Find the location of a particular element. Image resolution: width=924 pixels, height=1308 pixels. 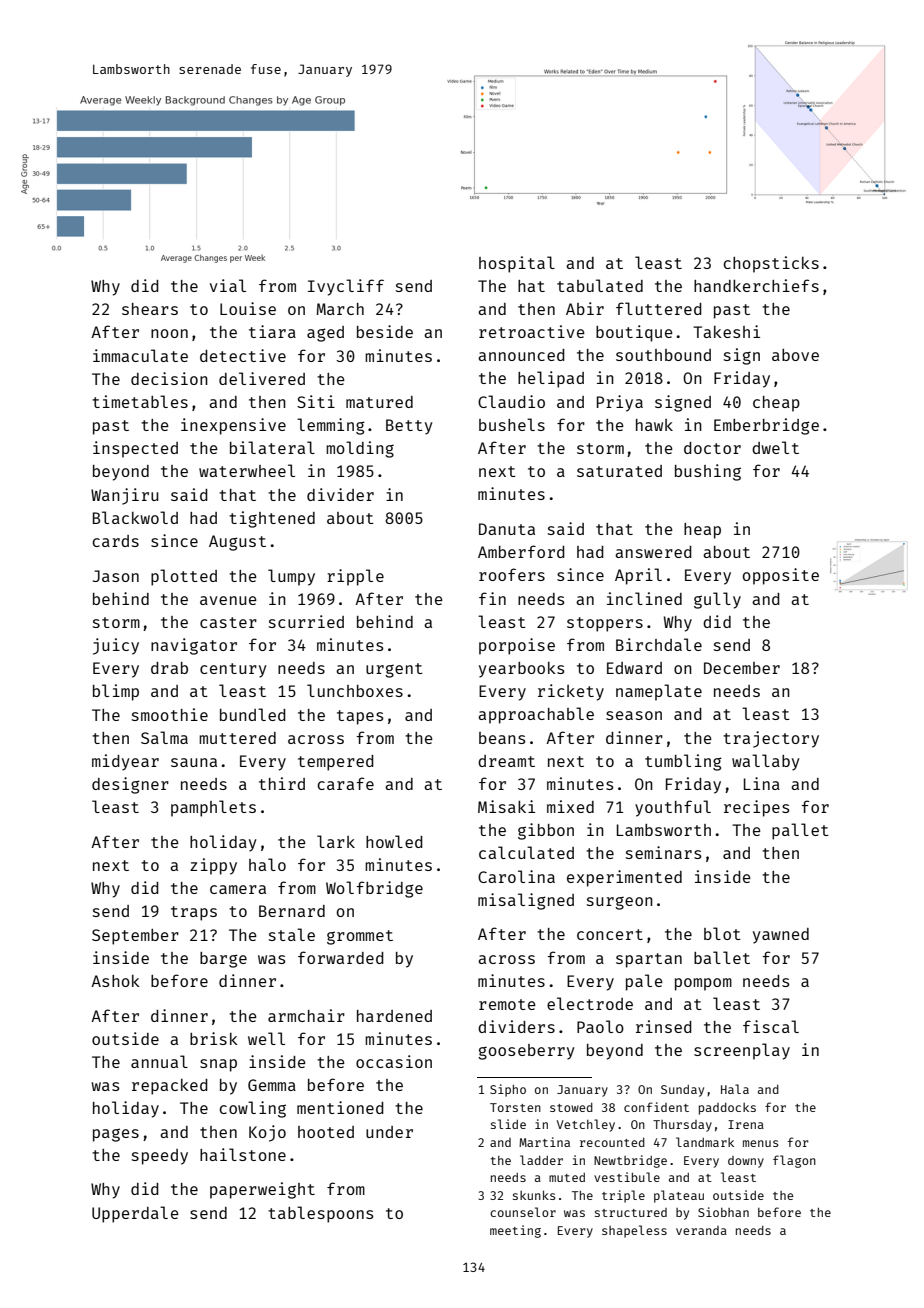

veranda is located at coordinates (701, 1230).
